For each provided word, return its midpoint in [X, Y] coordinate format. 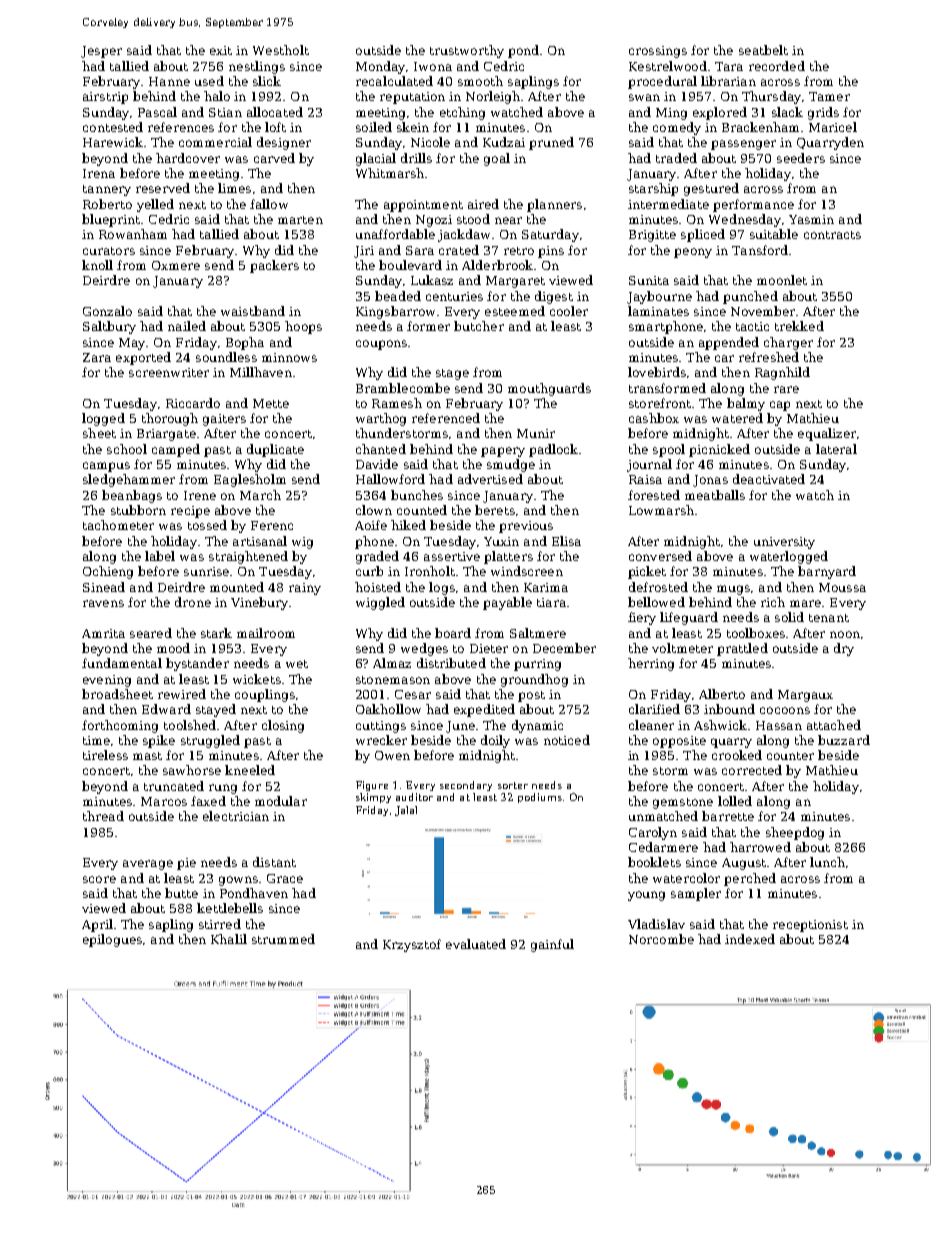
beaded [398, 296]
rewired [182, 694]
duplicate [275, 450]
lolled [735, 801]
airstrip [105, 98]
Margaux [805, 696]
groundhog [534, 680]
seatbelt [763, 50]
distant [274, 862]
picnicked [719, 450]
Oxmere [176, 265]
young [646, 896]
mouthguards [549, 389]
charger [788, 343]
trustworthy [467, 51]
